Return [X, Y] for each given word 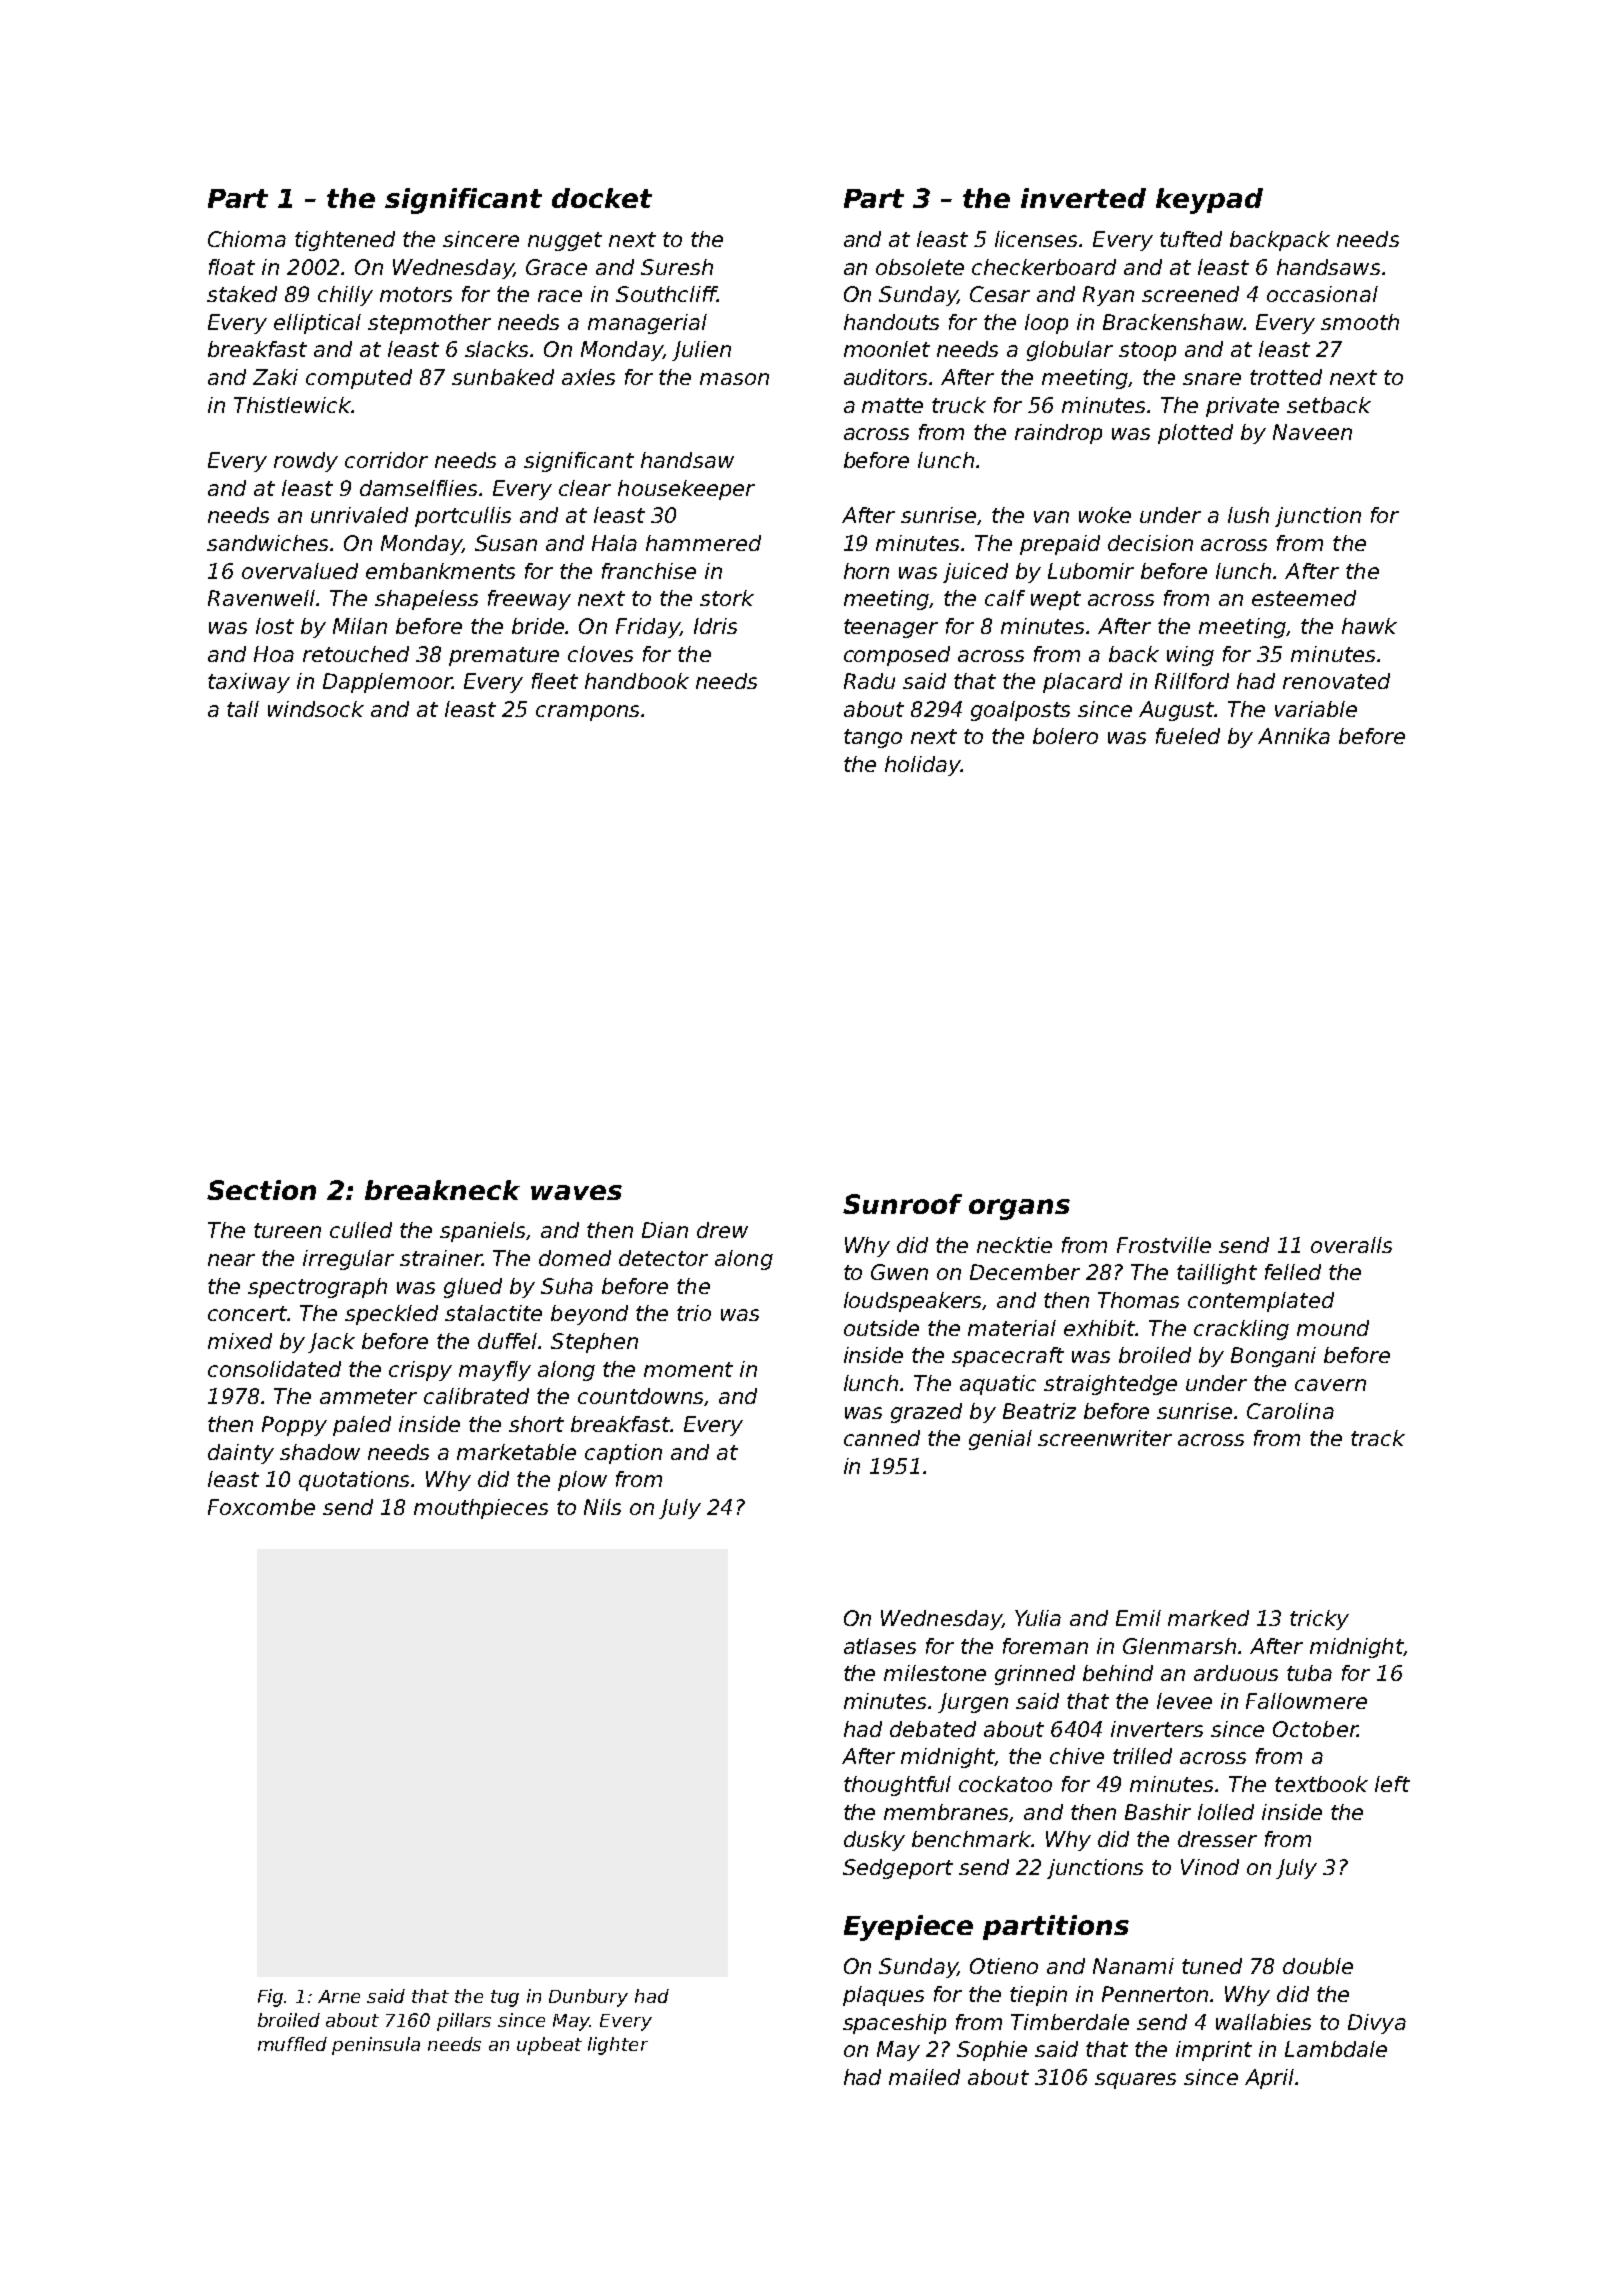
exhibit [1100, 1328]
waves [576, 1192]
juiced [975, 573]
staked [242, 294]
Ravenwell [261, 598]
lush [1248, 515]
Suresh [677, 267]
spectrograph [317, 1288]
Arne [339, 1996]
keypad [1209, 201]
